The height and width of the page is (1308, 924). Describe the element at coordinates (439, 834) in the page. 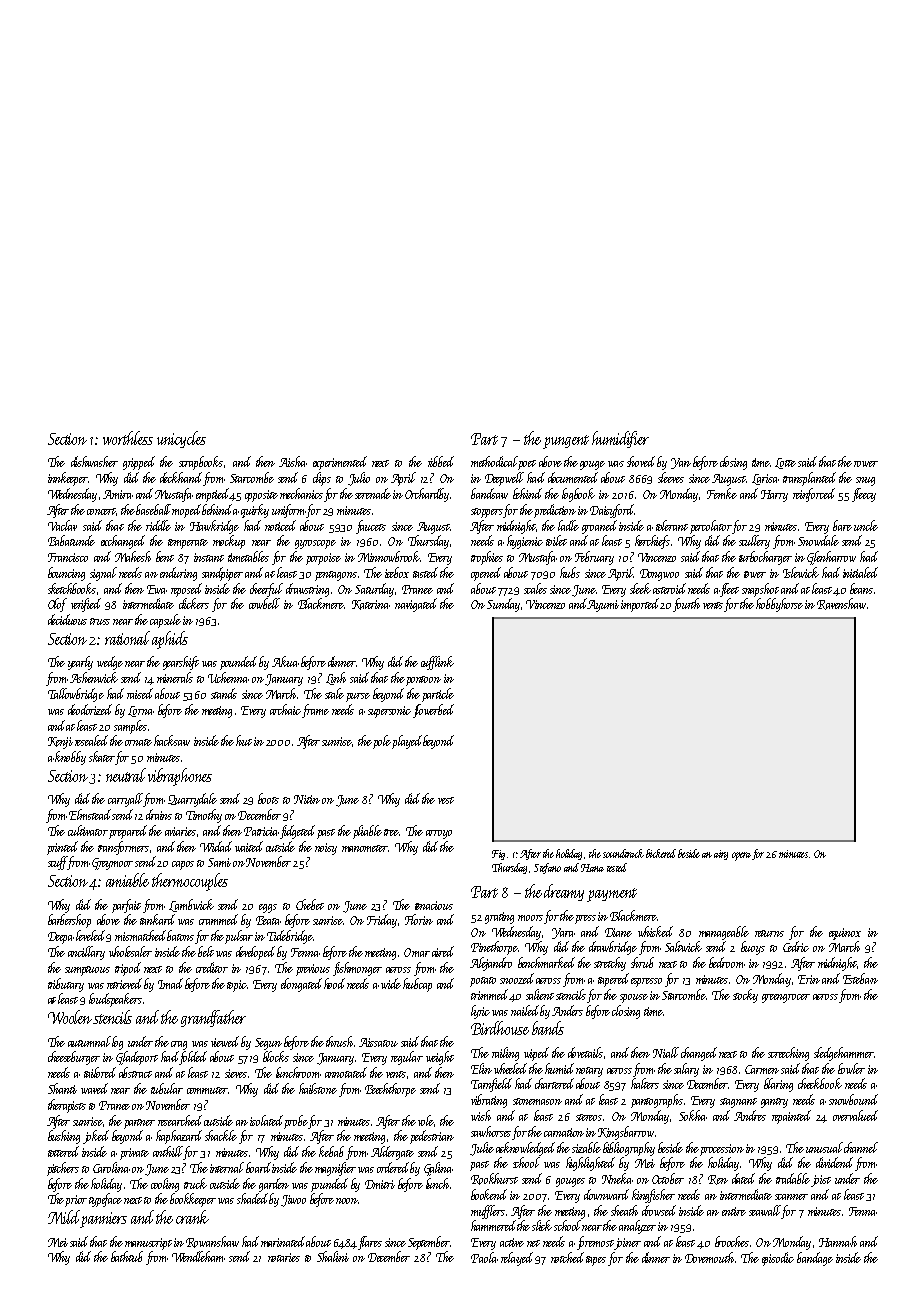

I see `arroyo` at that location.
